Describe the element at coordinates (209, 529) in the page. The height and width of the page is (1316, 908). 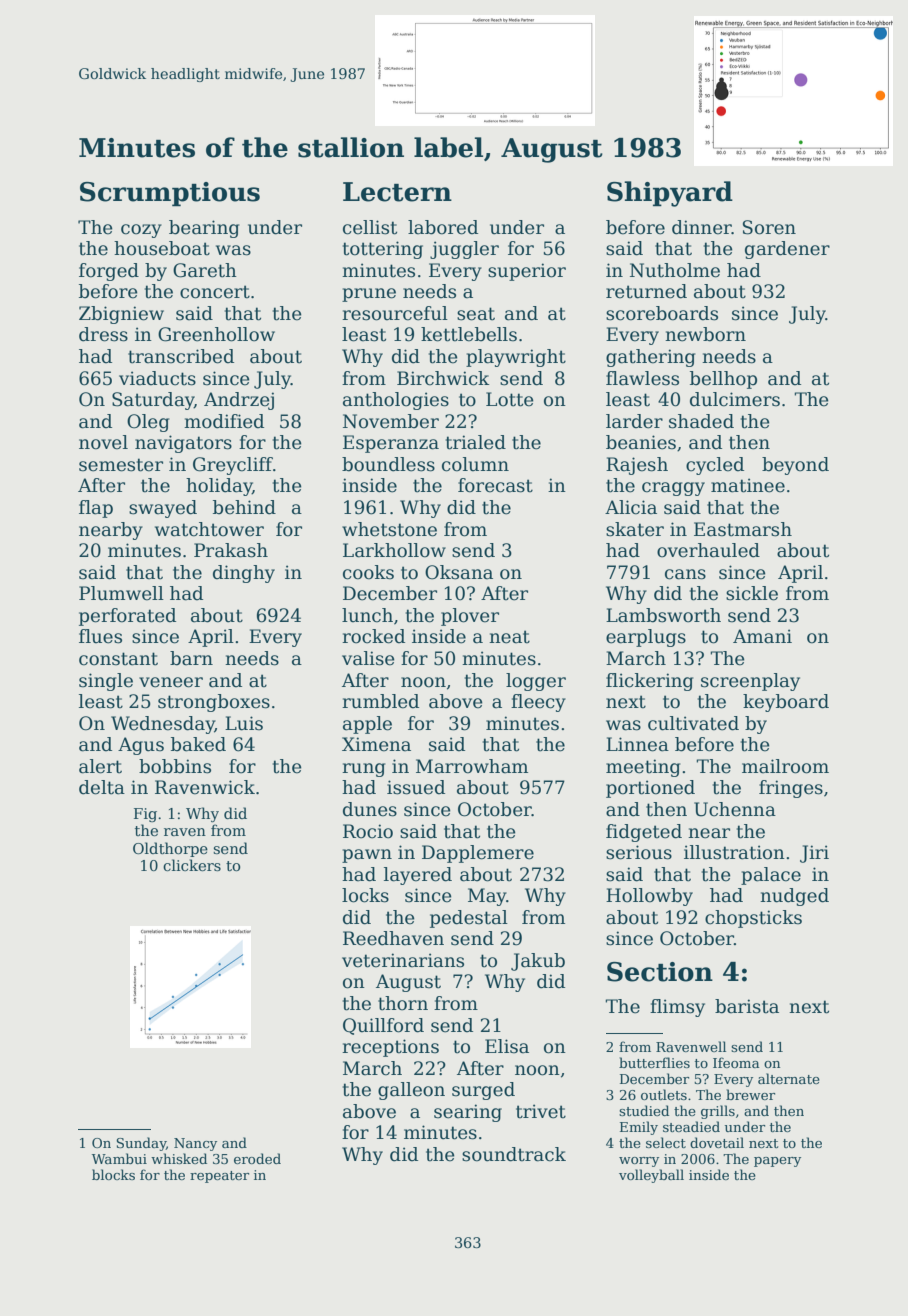
I see `watchtower` at that location.
